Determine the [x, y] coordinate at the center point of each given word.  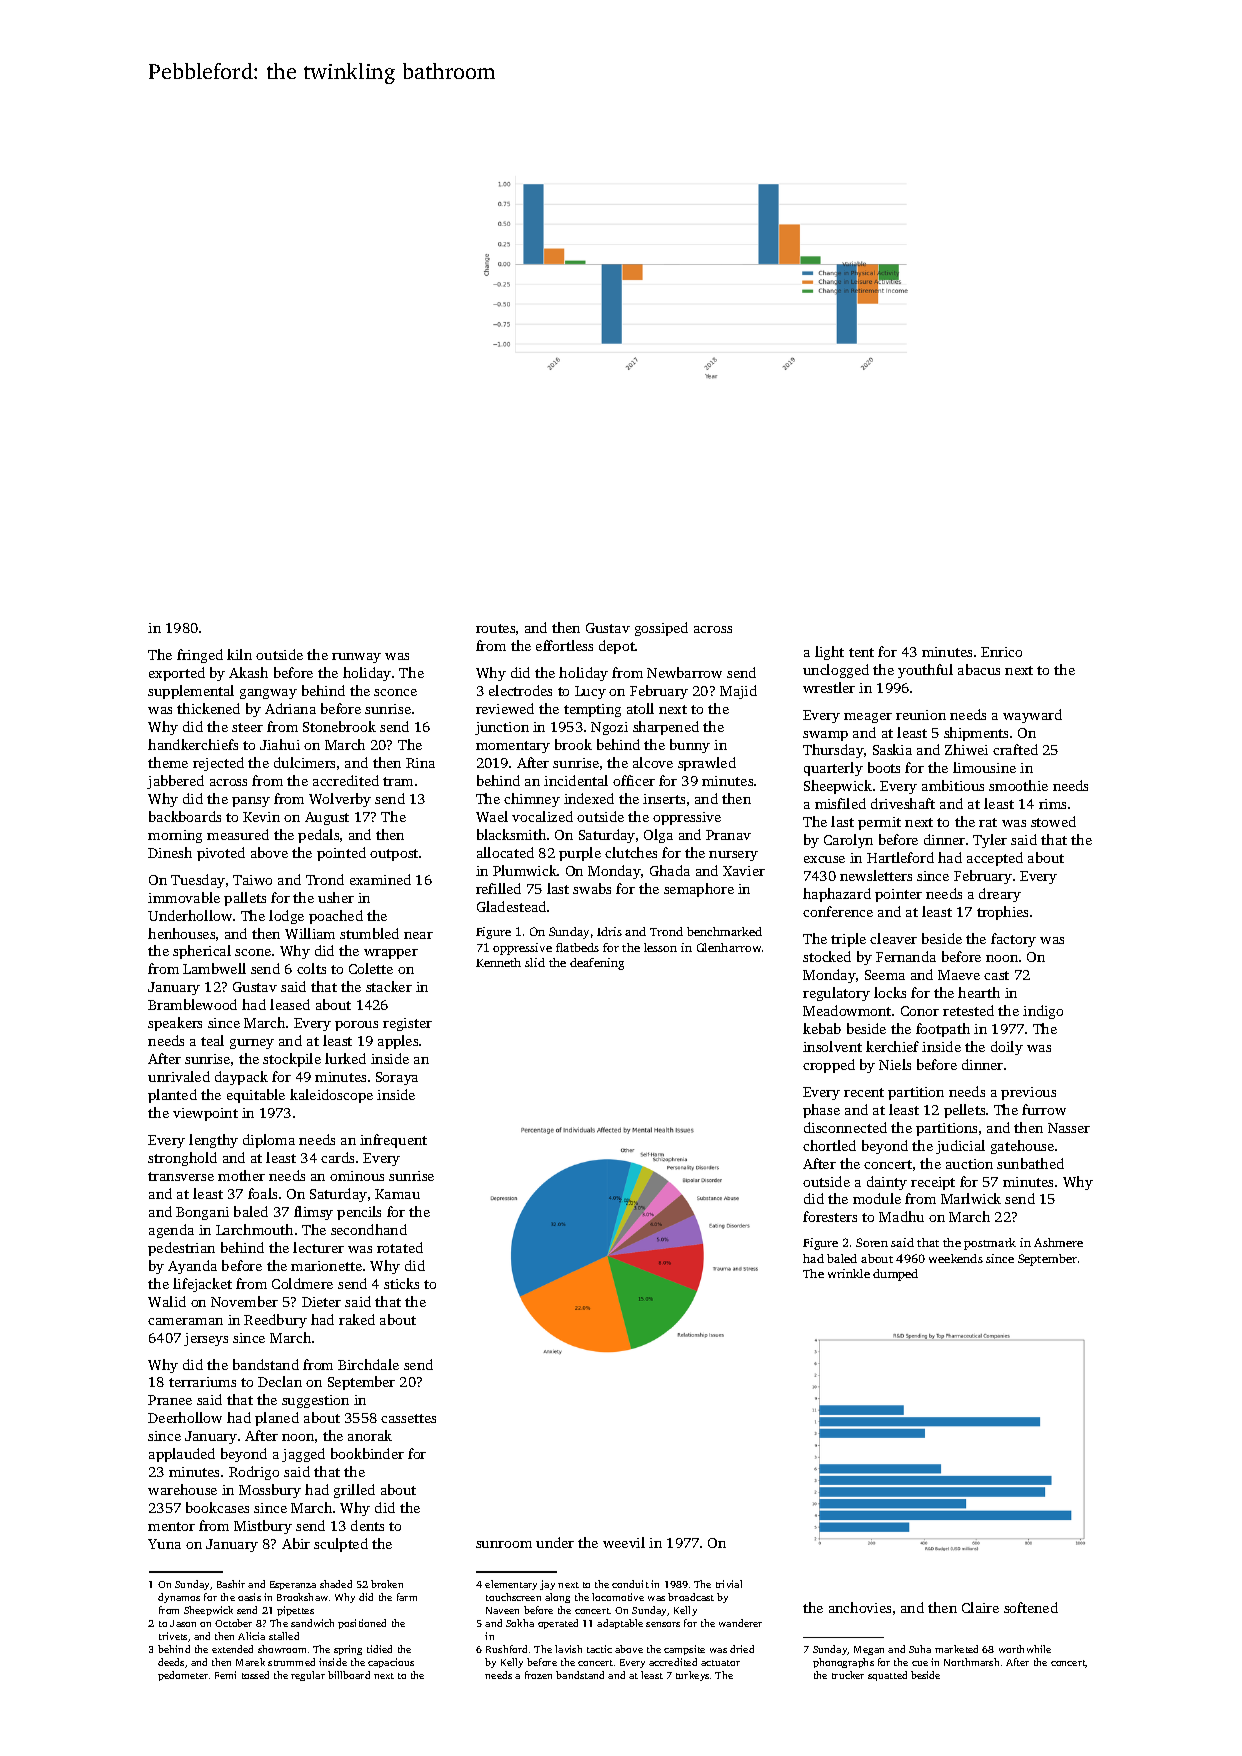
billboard [349, 1675]
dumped [895, 1275]
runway [356, 658]
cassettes [408, 1418]
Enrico [1001, 652]
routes [495, 628]
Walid [167, 1301]
